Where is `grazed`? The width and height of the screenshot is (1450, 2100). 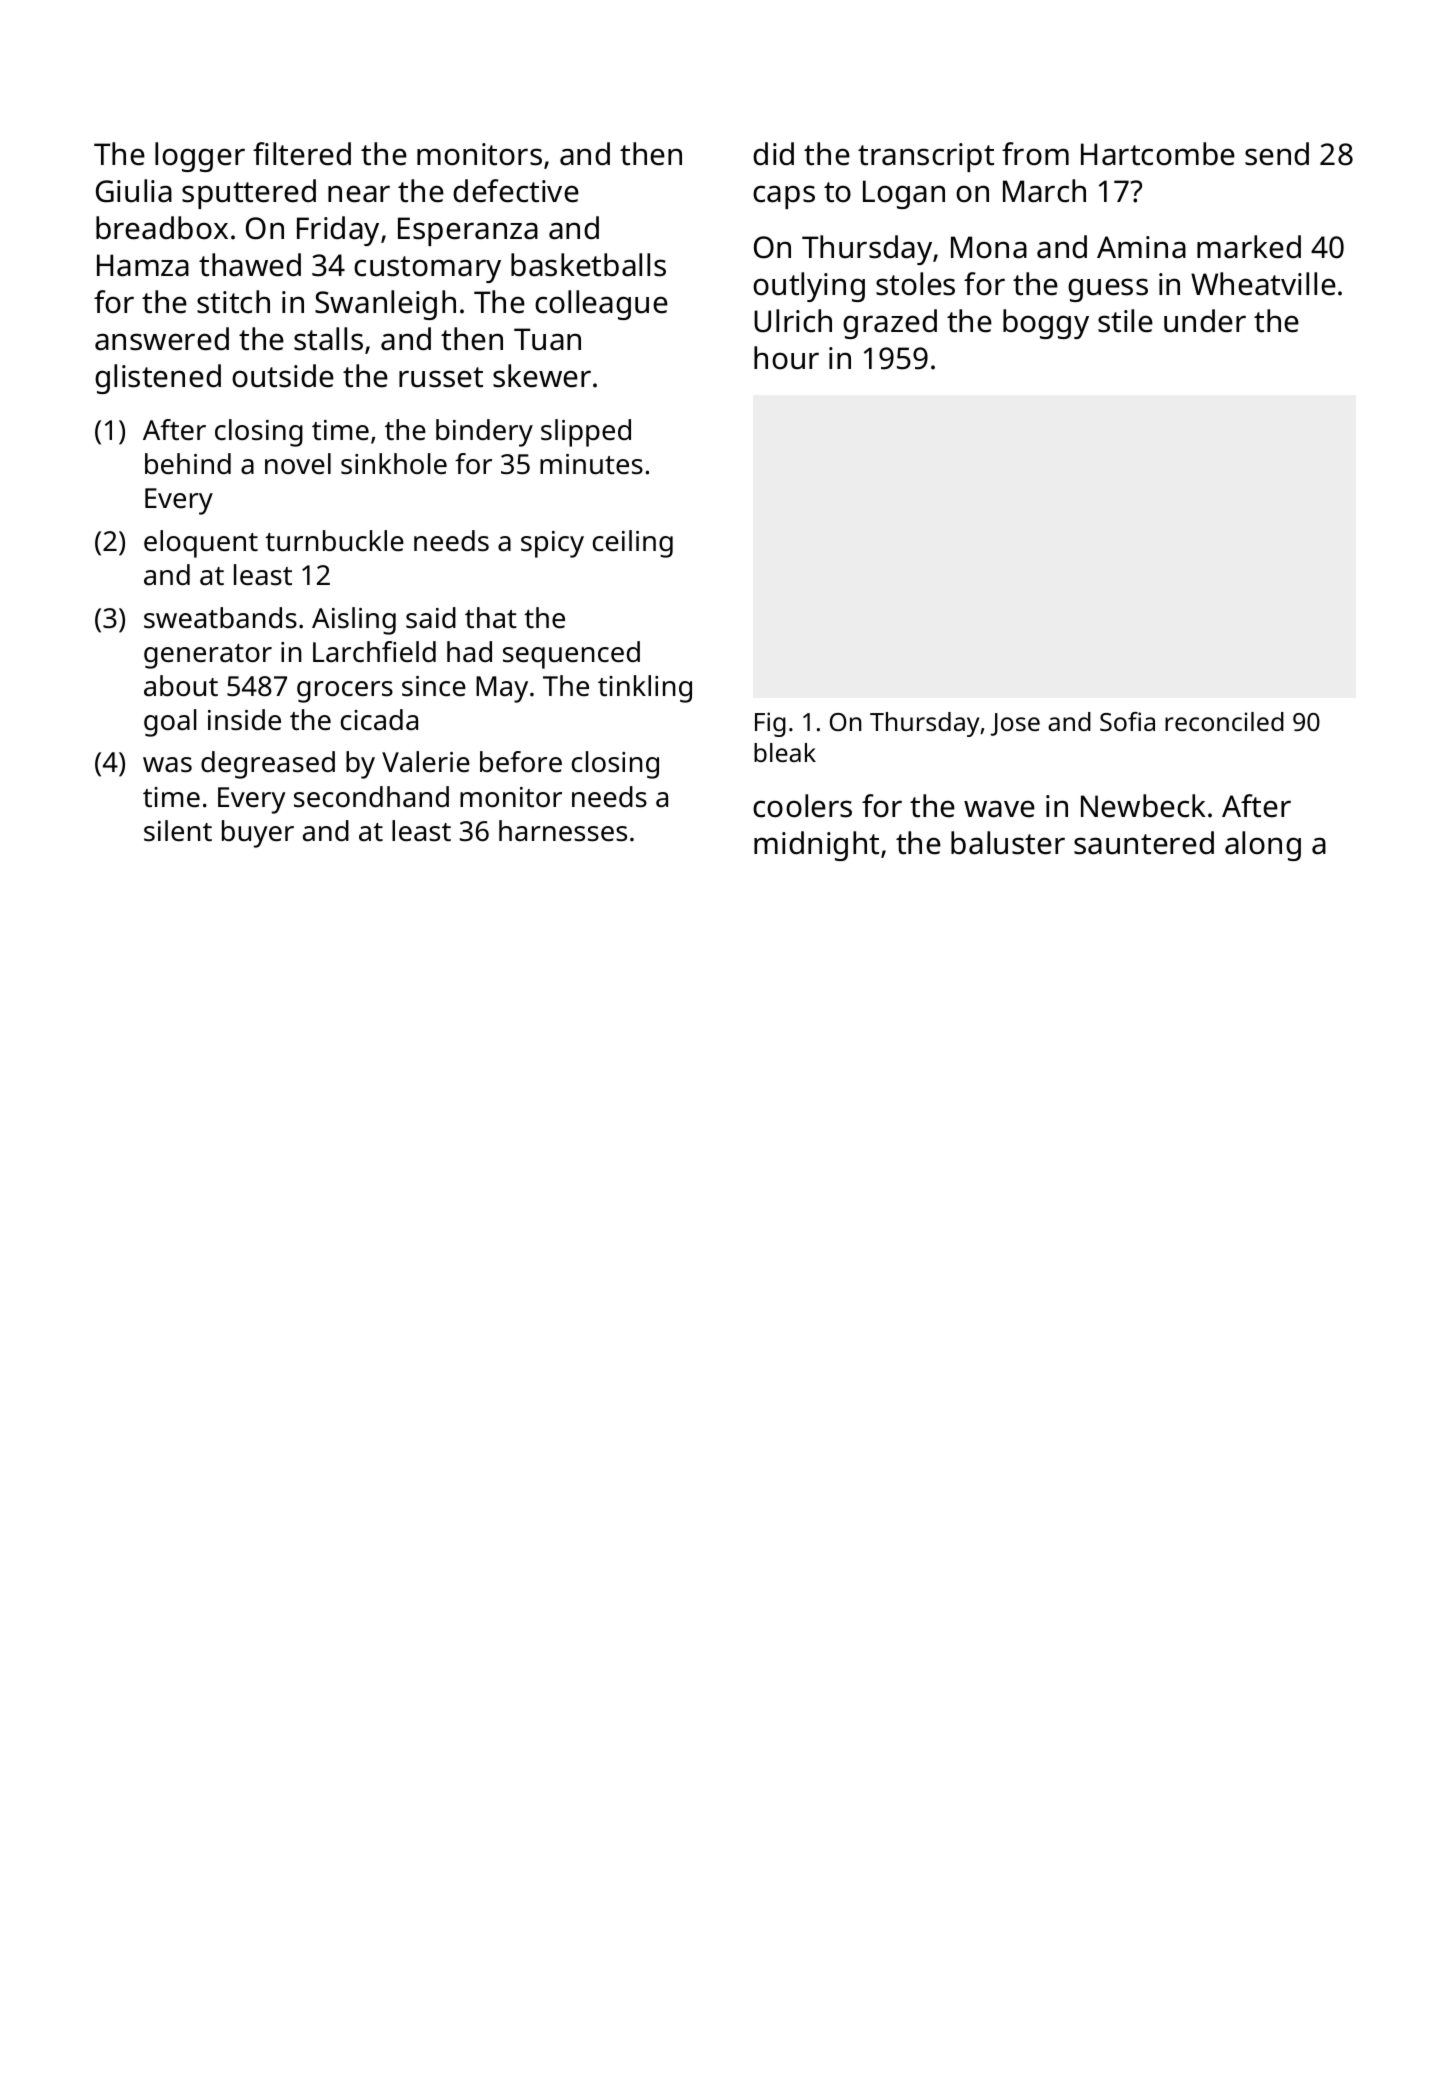
grazed is located at coordinates (890, 324).
